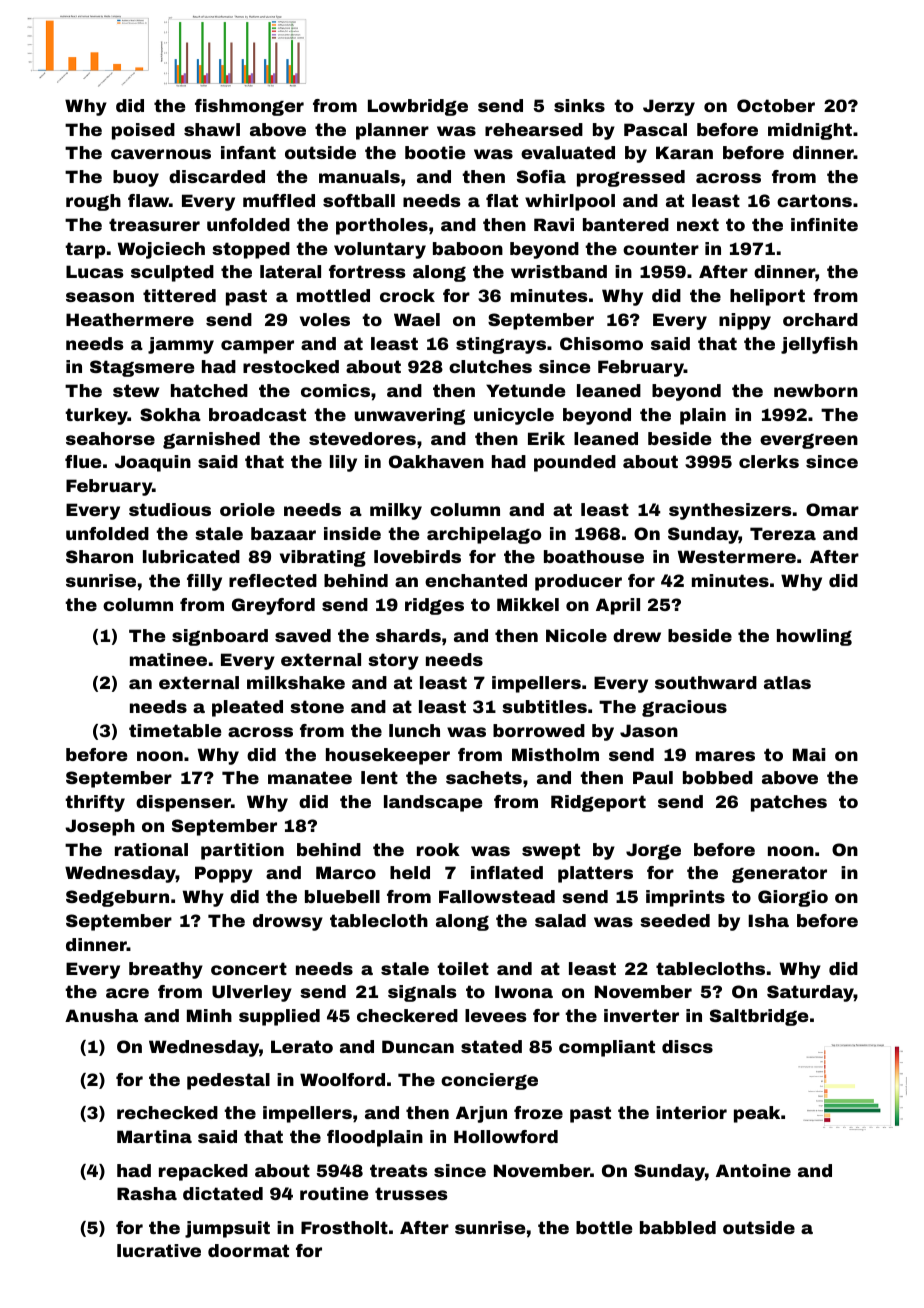 The image size is (924, 1308). Describe the element at coordinates (359, 200) in the screenshot. I see `softball` at that location.
